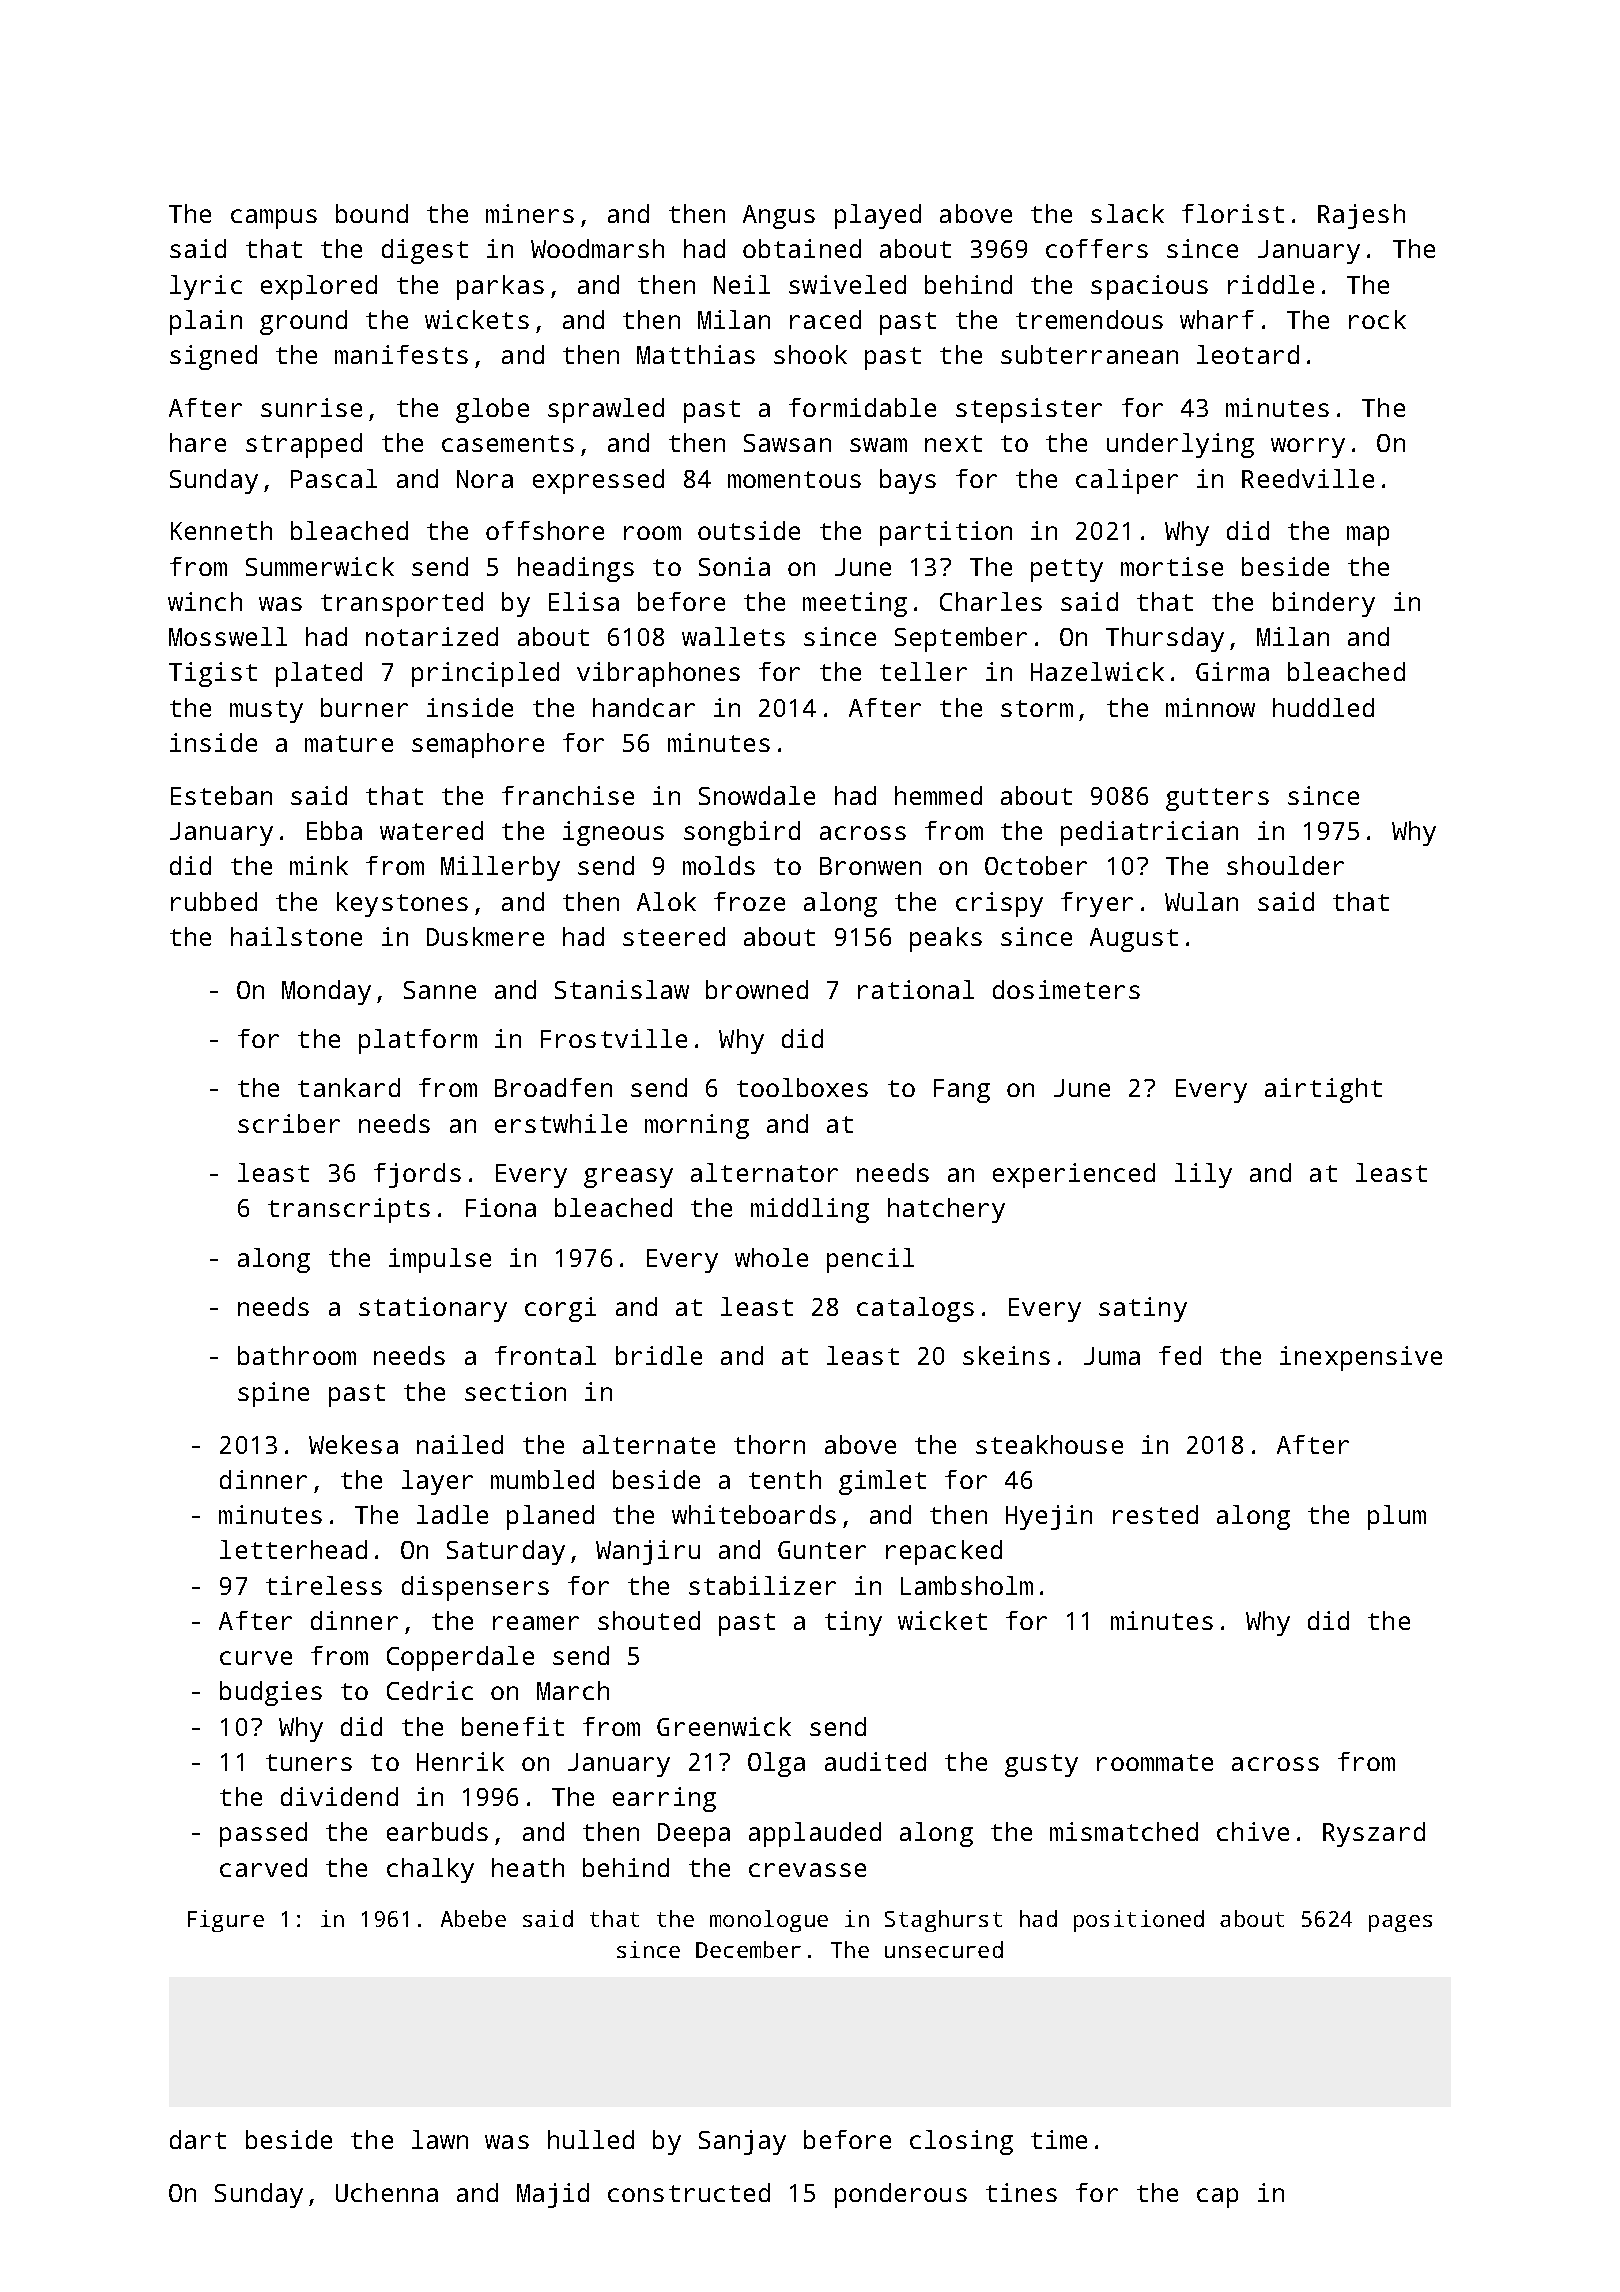 The width and height of the screenshot is (1620, 2292). Describe the element at coordinates (1377, 319) in the screenshot. I see `rock` at that location.
